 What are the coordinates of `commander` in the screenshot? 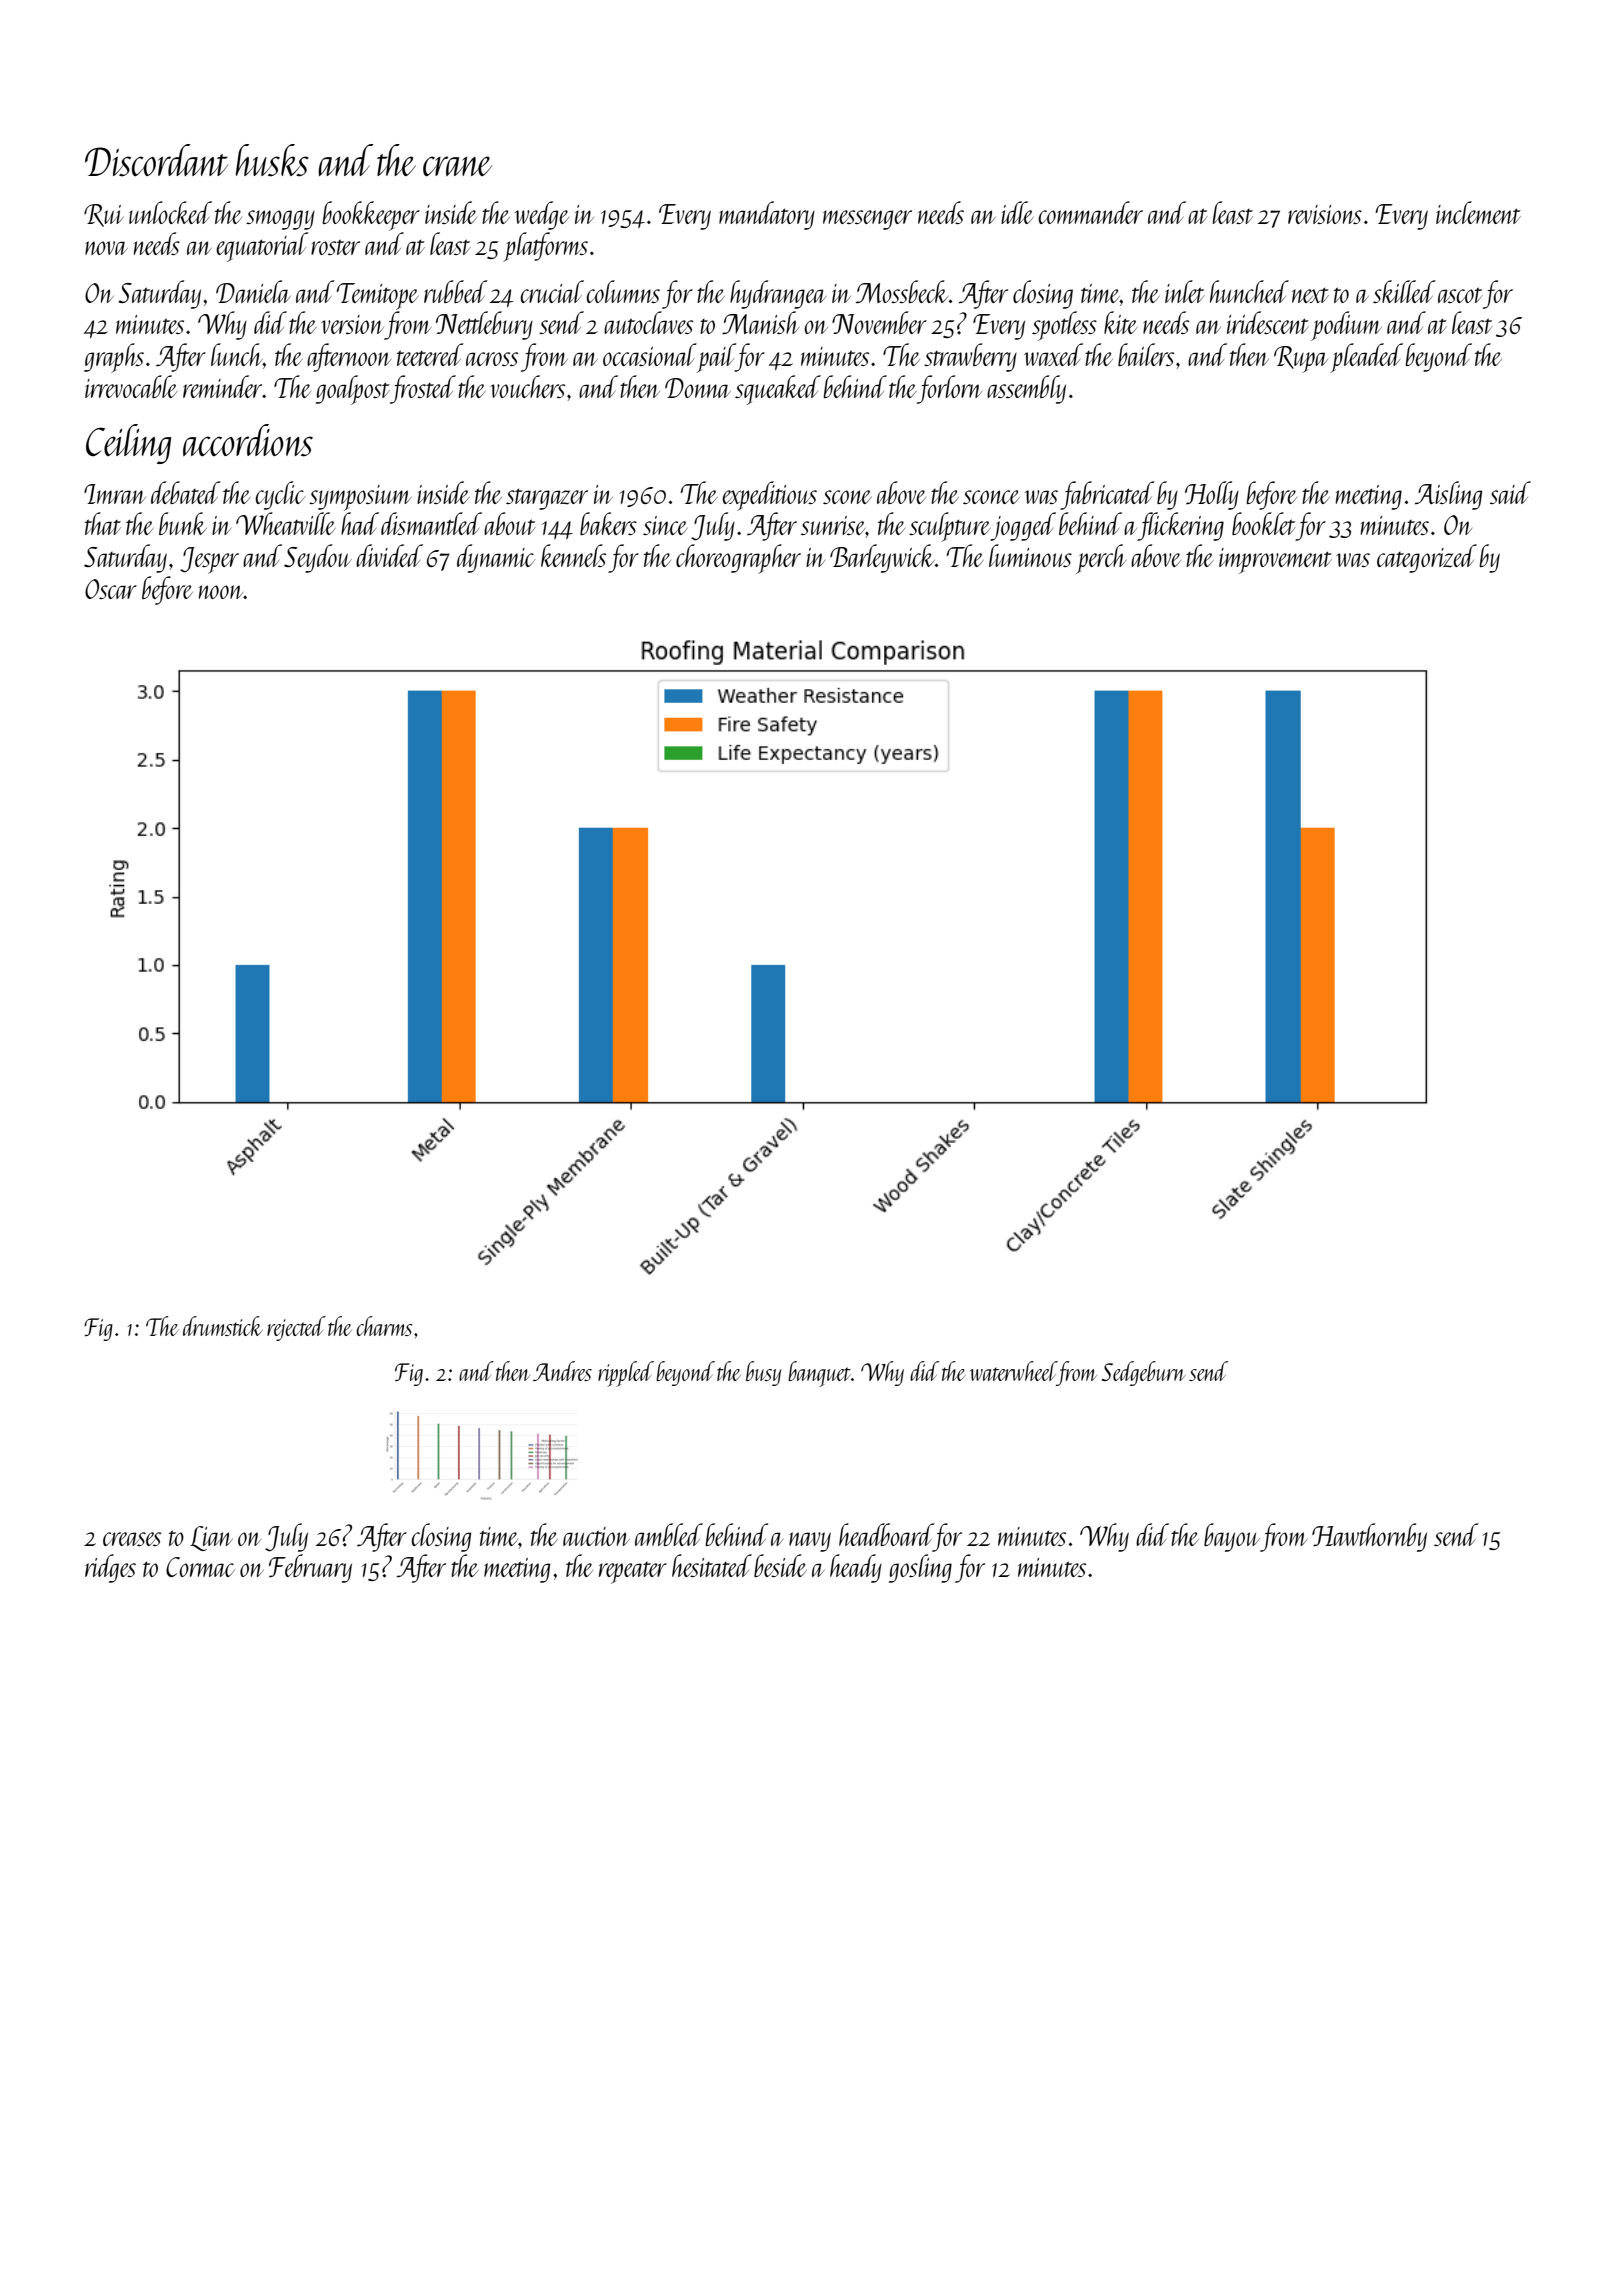 It's located at (1090, 212).
